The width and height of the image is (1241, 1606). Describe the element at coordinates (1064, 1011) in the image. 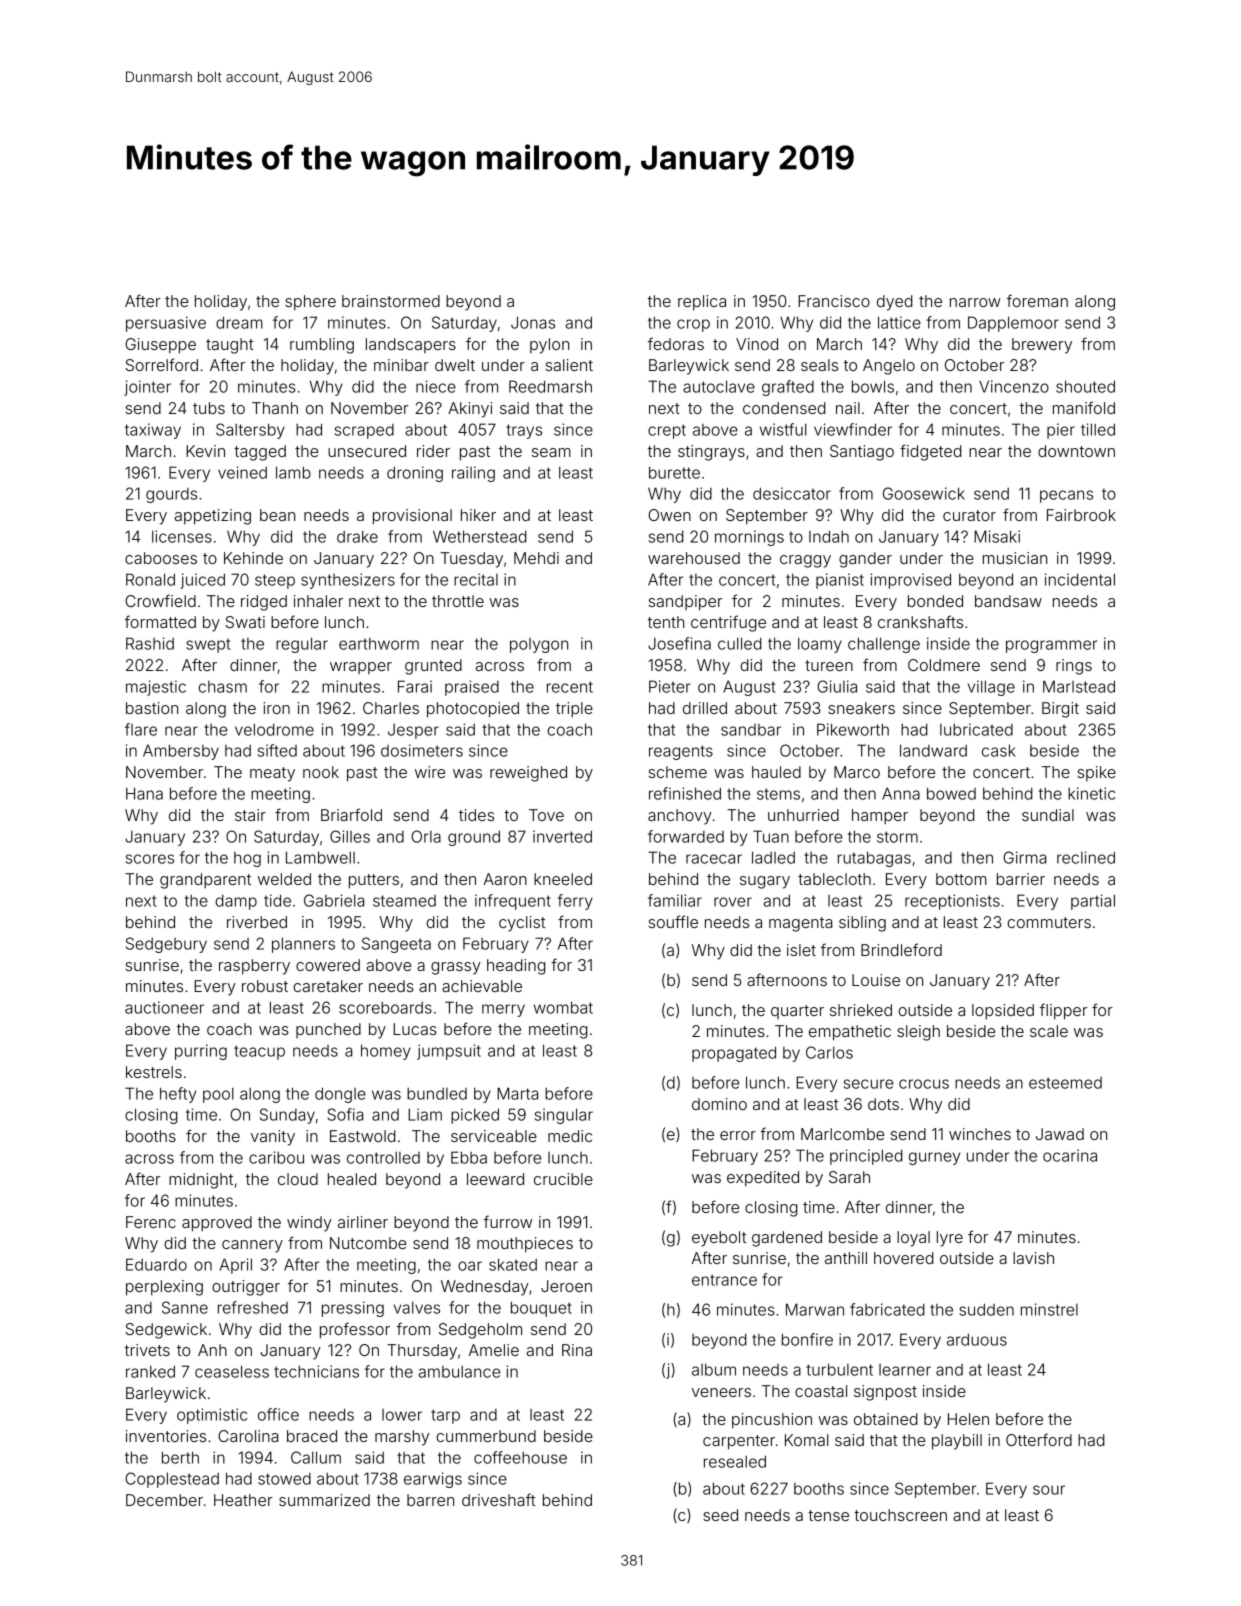

I see `flipper` at that location.
